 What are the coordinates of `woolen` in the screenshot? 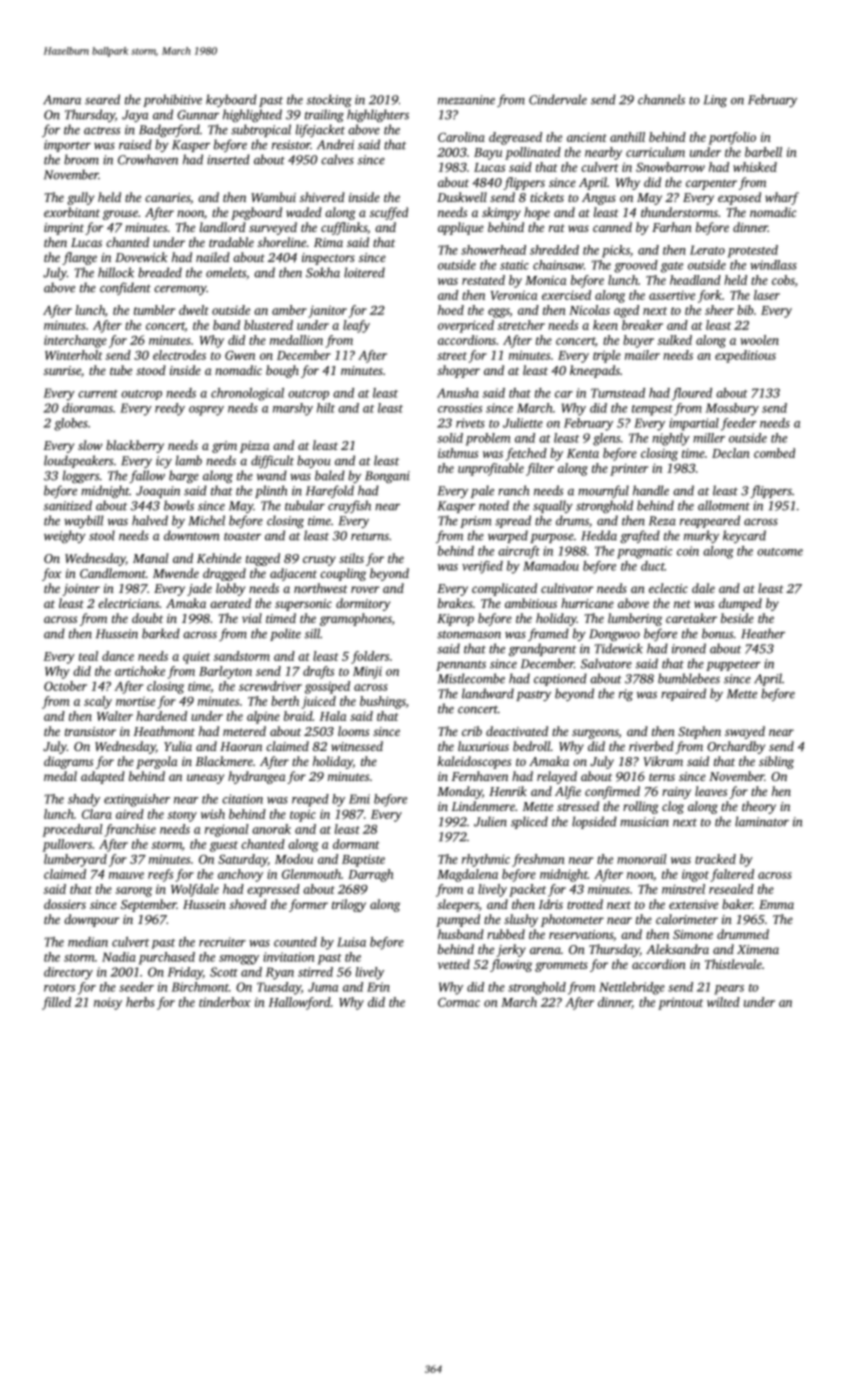 It's located at (759, 340).
